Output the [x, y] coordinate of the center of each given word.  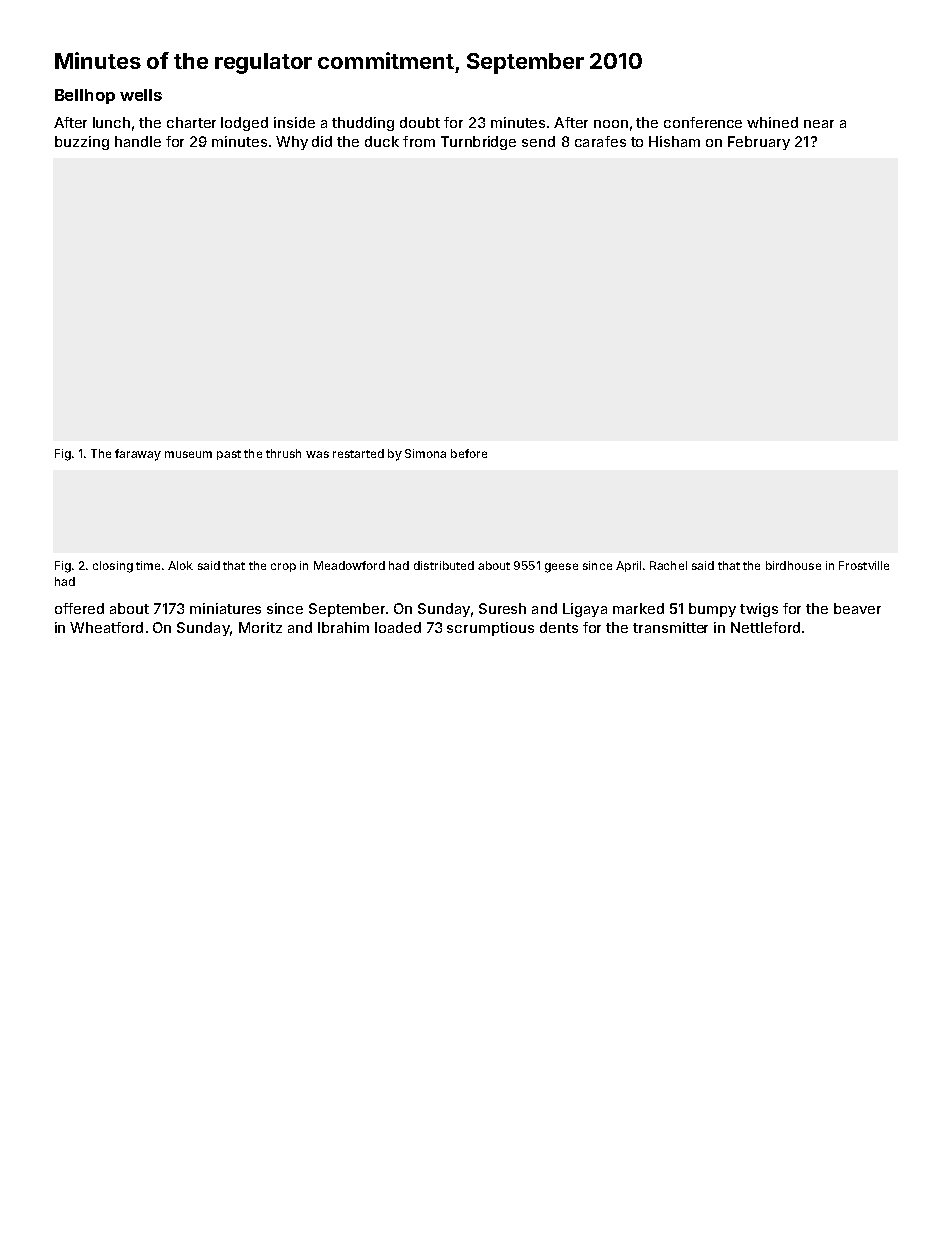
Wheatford [106, 627]
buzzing [82, 143]
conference [703, 122]
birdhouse [793, 565]
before [469, 453]
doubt [420, 122]
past [229, 455]
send [538, 141]
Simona [425, 453]
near [819, 124]
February [759, 143]
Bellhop [85, 96]
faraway [138, 455]
